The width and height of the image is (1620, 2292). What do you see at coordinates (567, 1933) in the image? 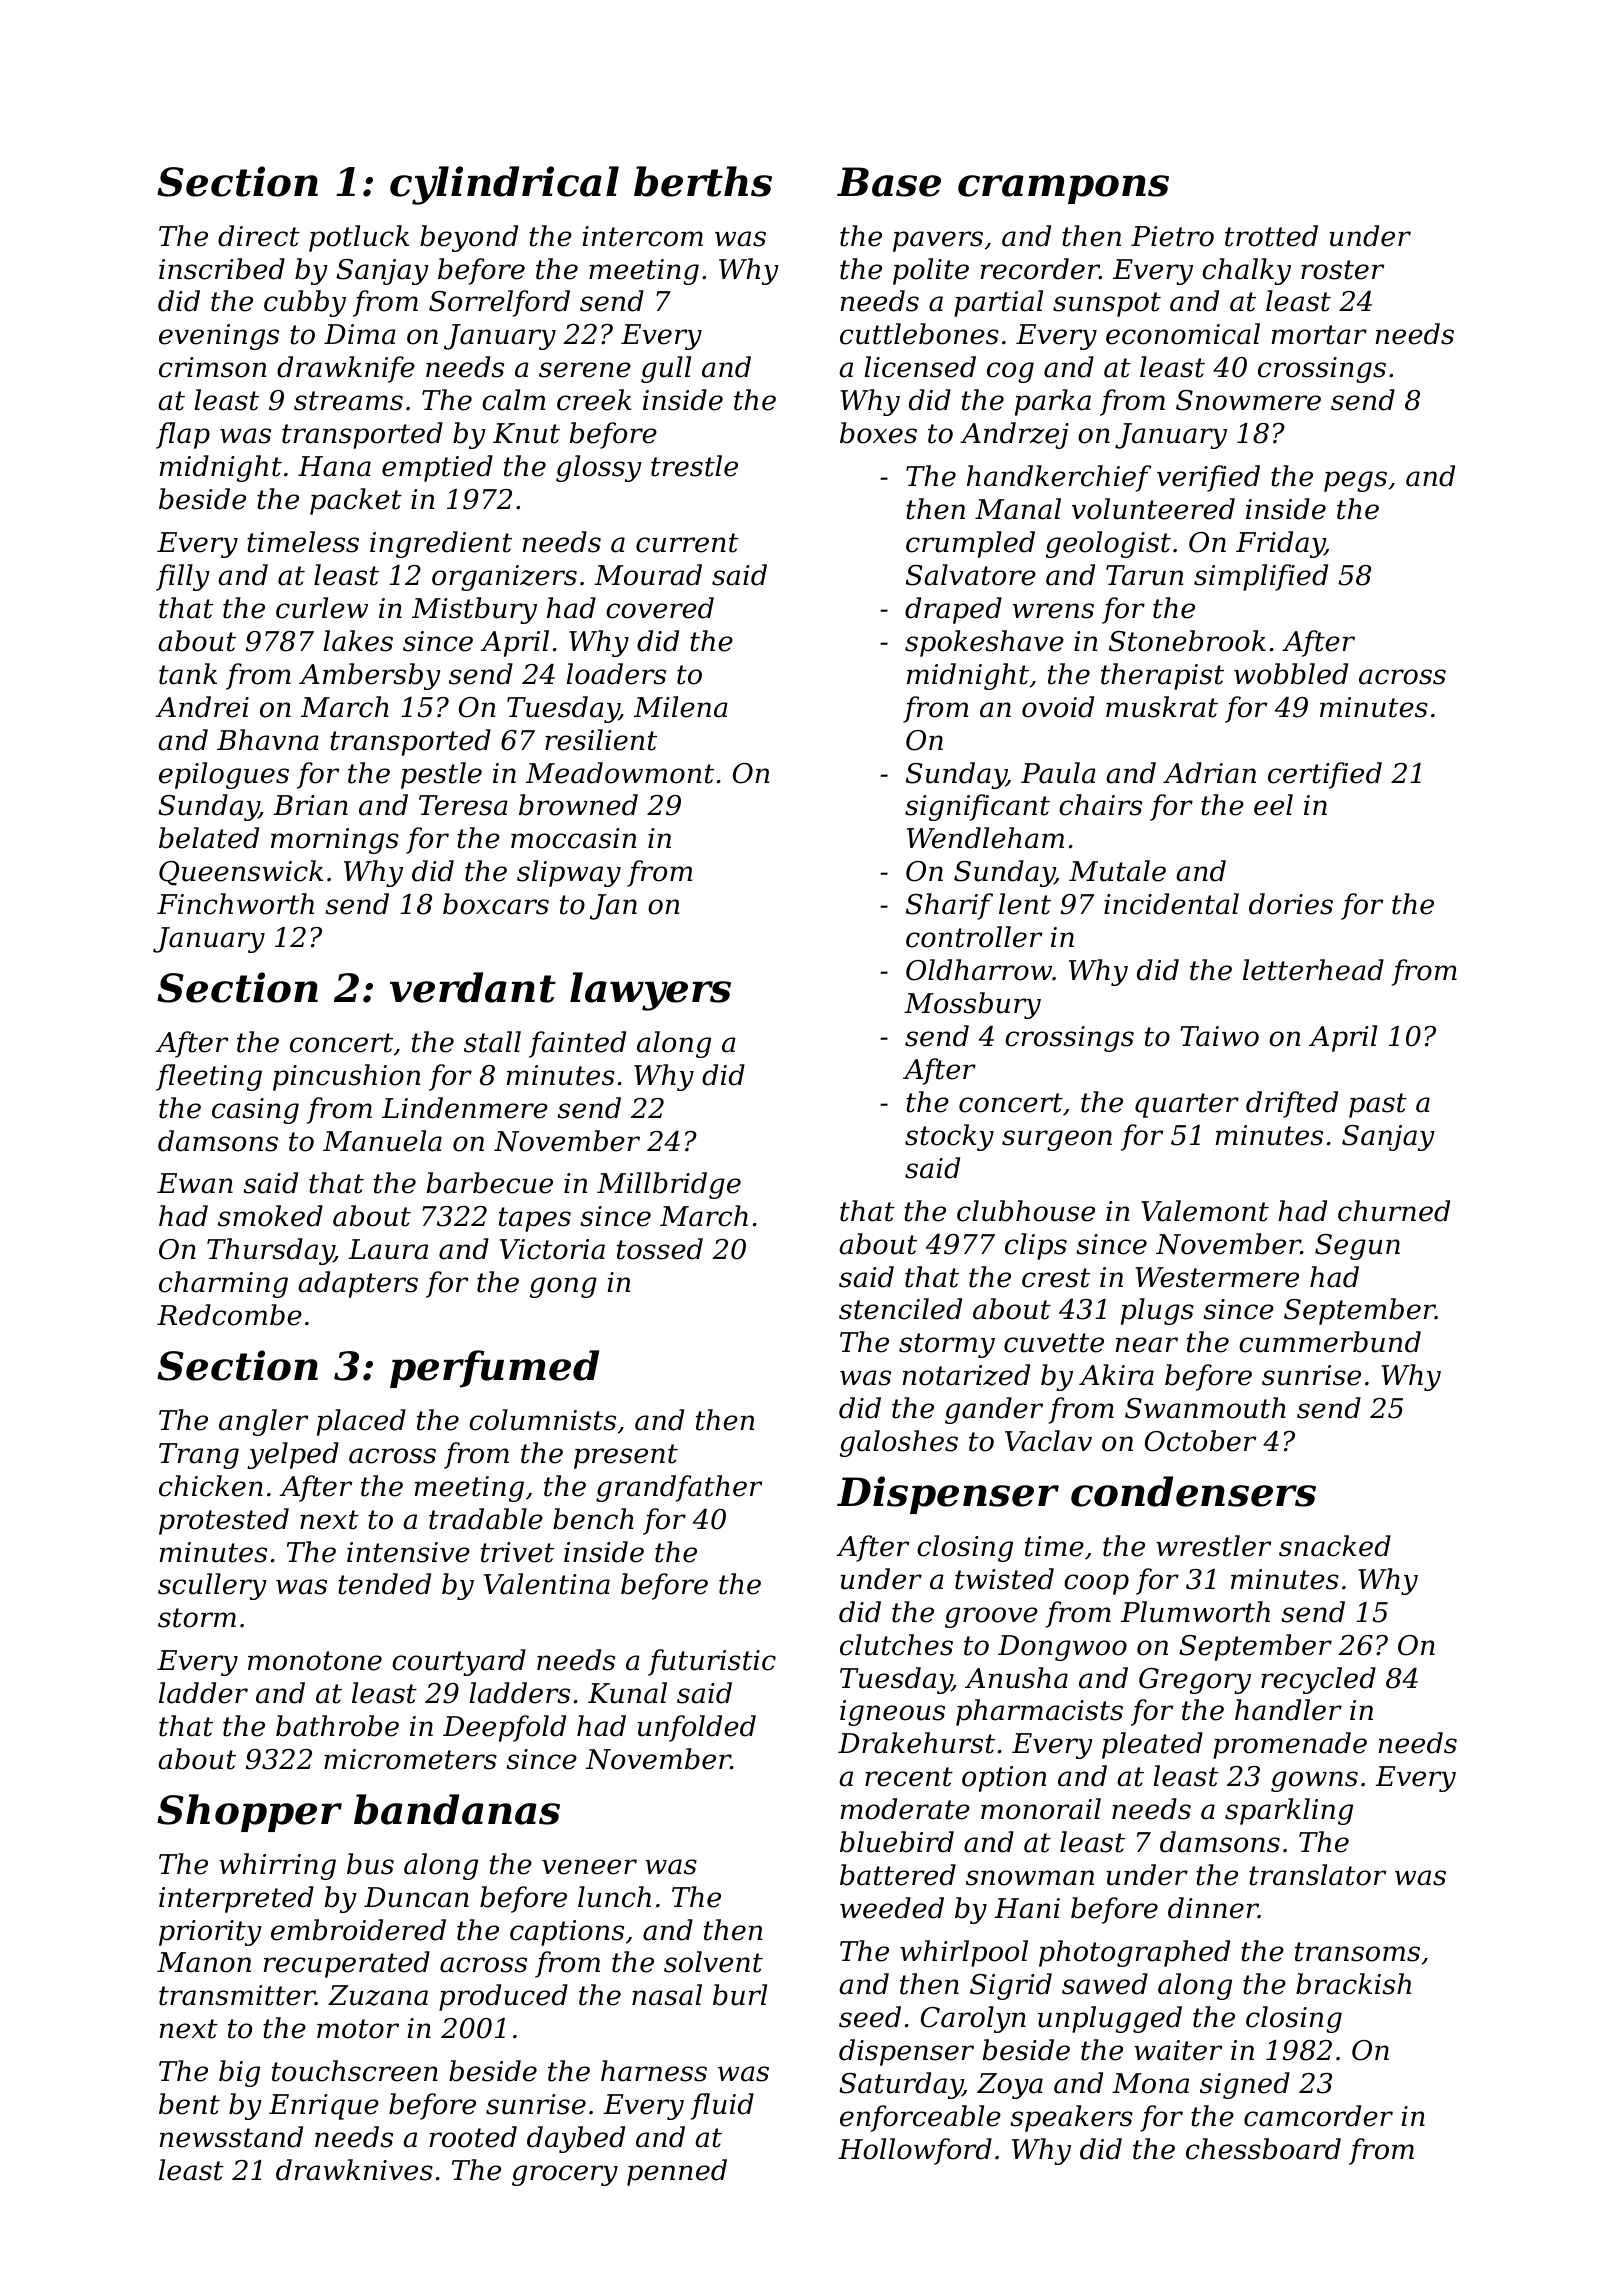
I see `captions` at bounding box center [567, 1933].
